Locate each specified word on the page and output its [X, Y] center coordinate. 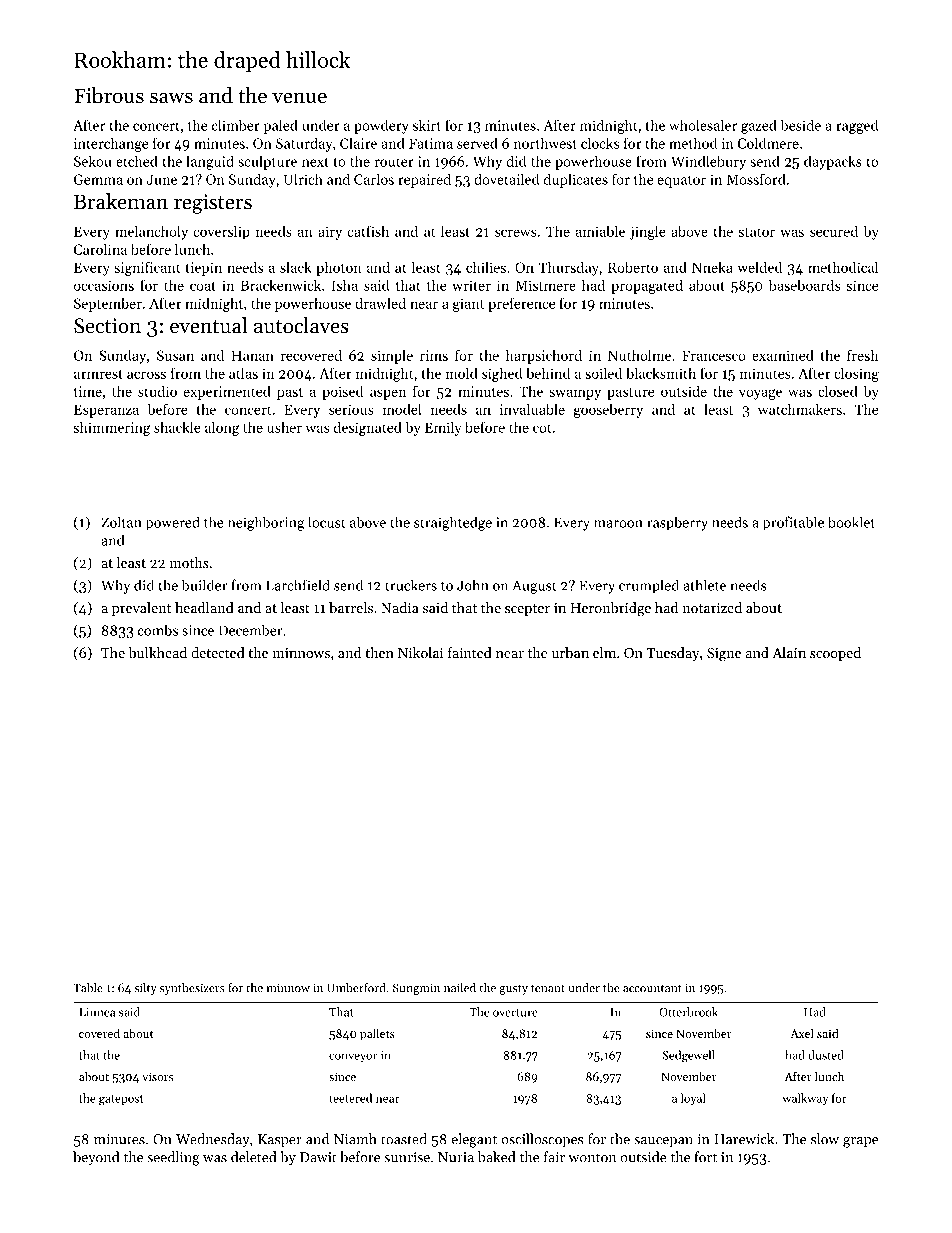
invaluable [532, 409]
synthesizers [192, 989]
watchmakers [800, 409]
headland [204, 607]
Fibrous [109, 95]
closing [856, 374]
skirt [427, 125]
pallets [377, 1034]
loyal [693, 1099]
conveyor [353, 1057]
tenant [548, 989]
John [473, 585]
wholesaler [703, 125]
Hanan [252, 355]
